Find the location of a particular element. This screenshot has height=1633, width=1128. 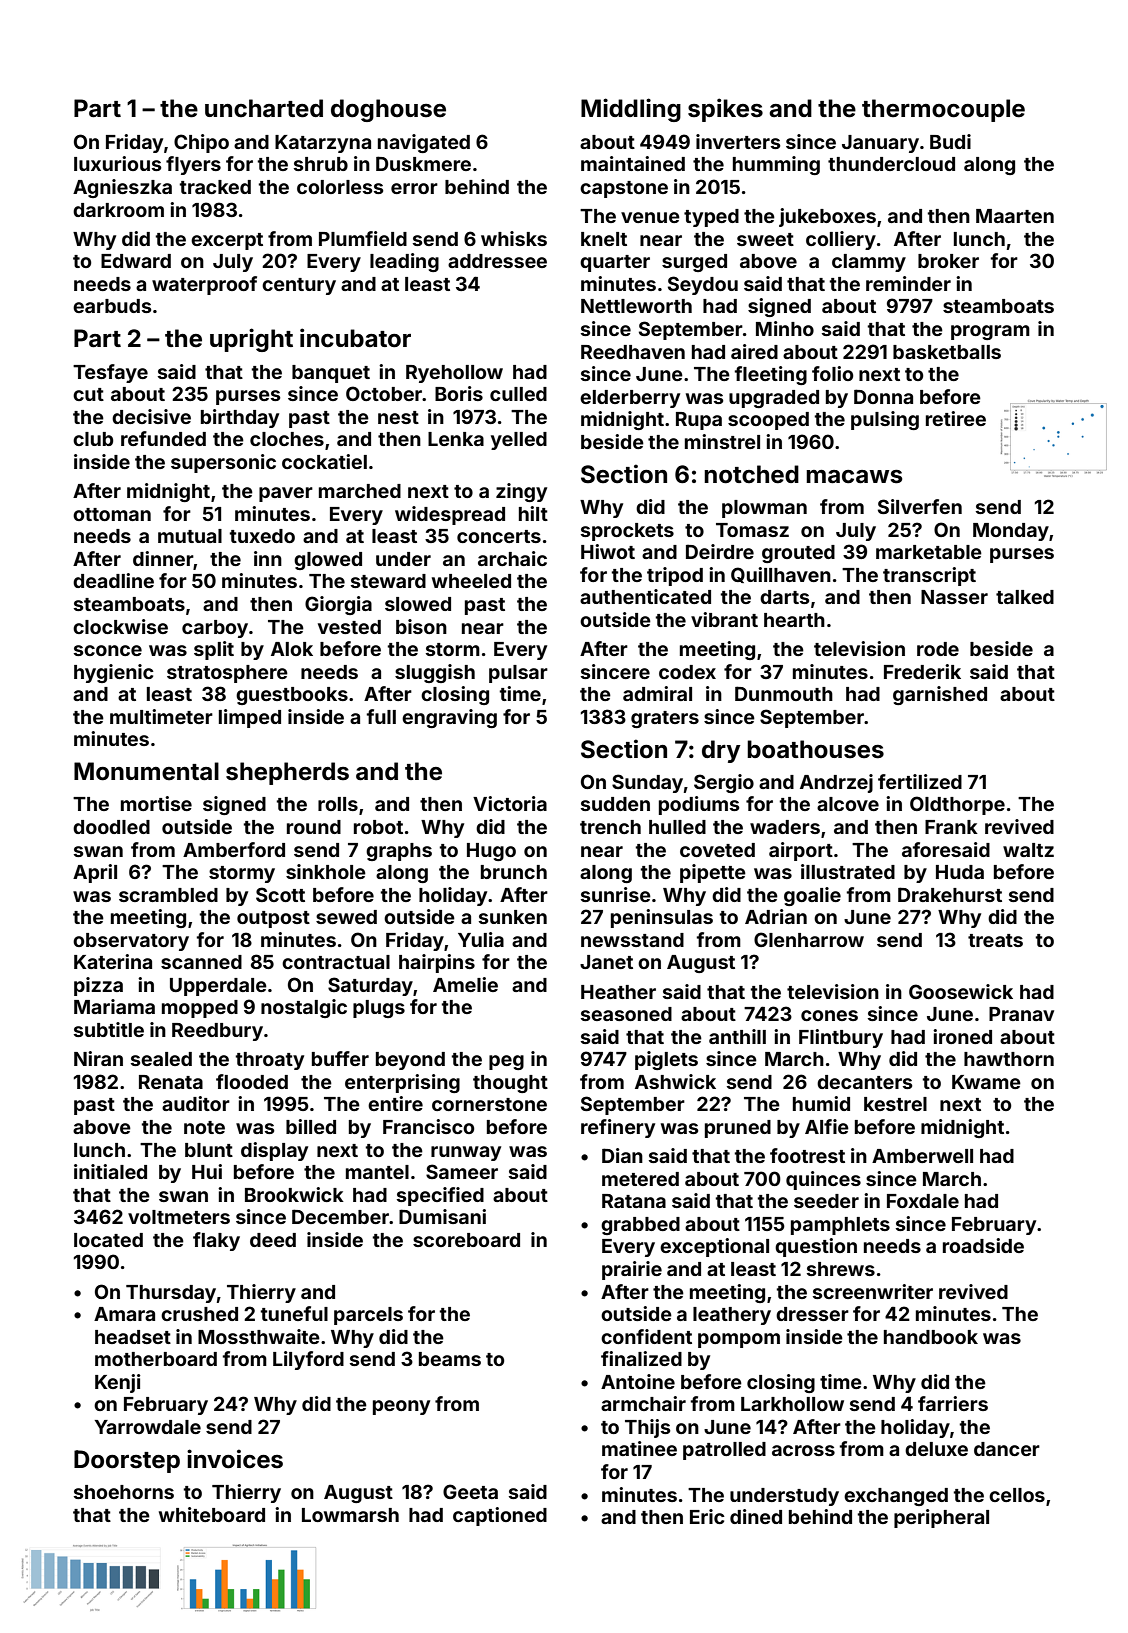

humming is located at coordinates (776, 165).
